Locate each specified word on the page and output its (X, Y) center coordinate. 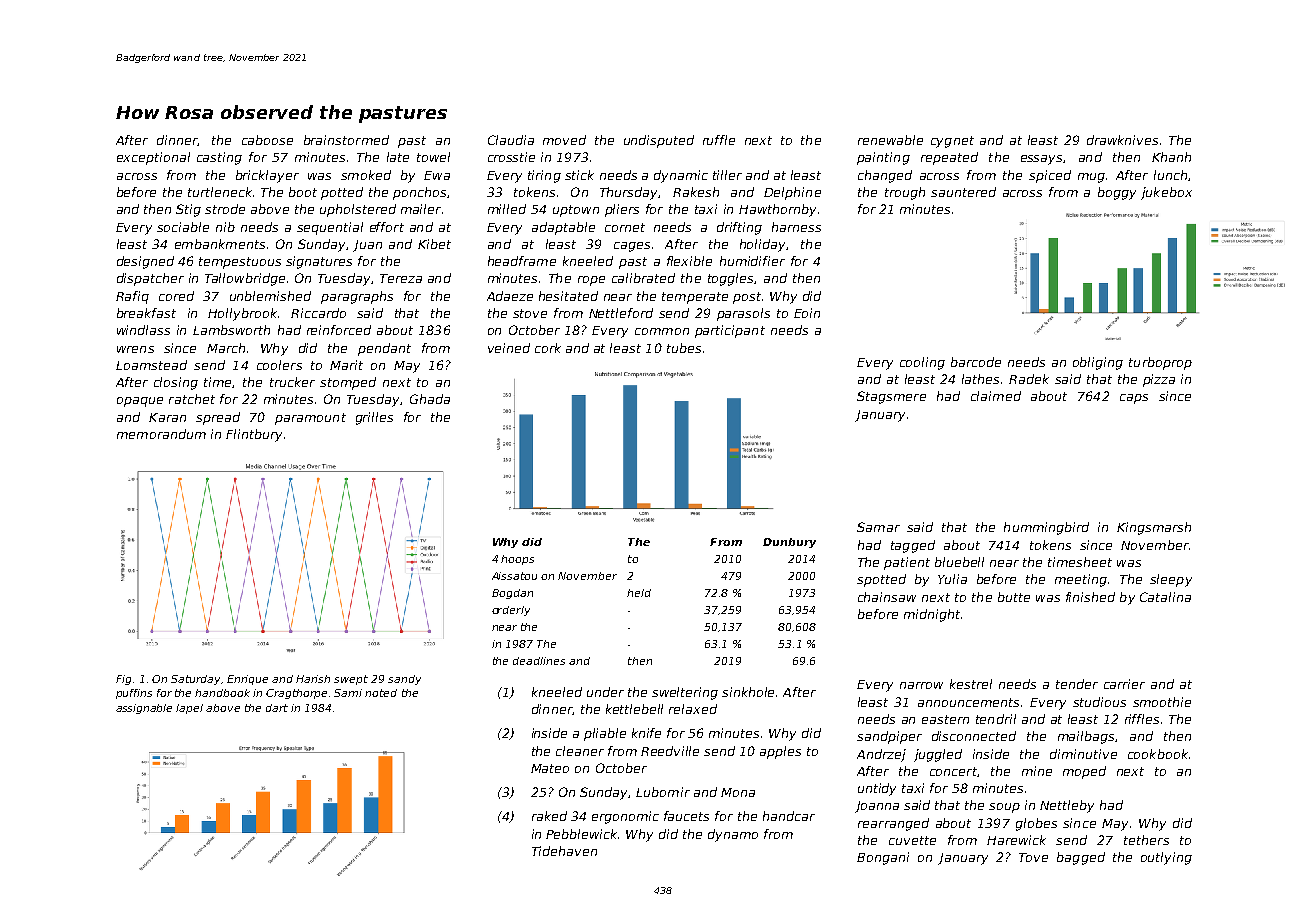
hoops (517, 560)
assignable (144, 709)
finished (1090, 597)
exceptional (153, 158)
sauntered (963, 192)
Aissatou (514, 576)
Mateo (550, 768)
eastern (945, 719)
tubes (684, 348)
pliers (622, 210)
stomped (348, 383)
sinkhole (748, 692)
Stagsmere (891, 397)
